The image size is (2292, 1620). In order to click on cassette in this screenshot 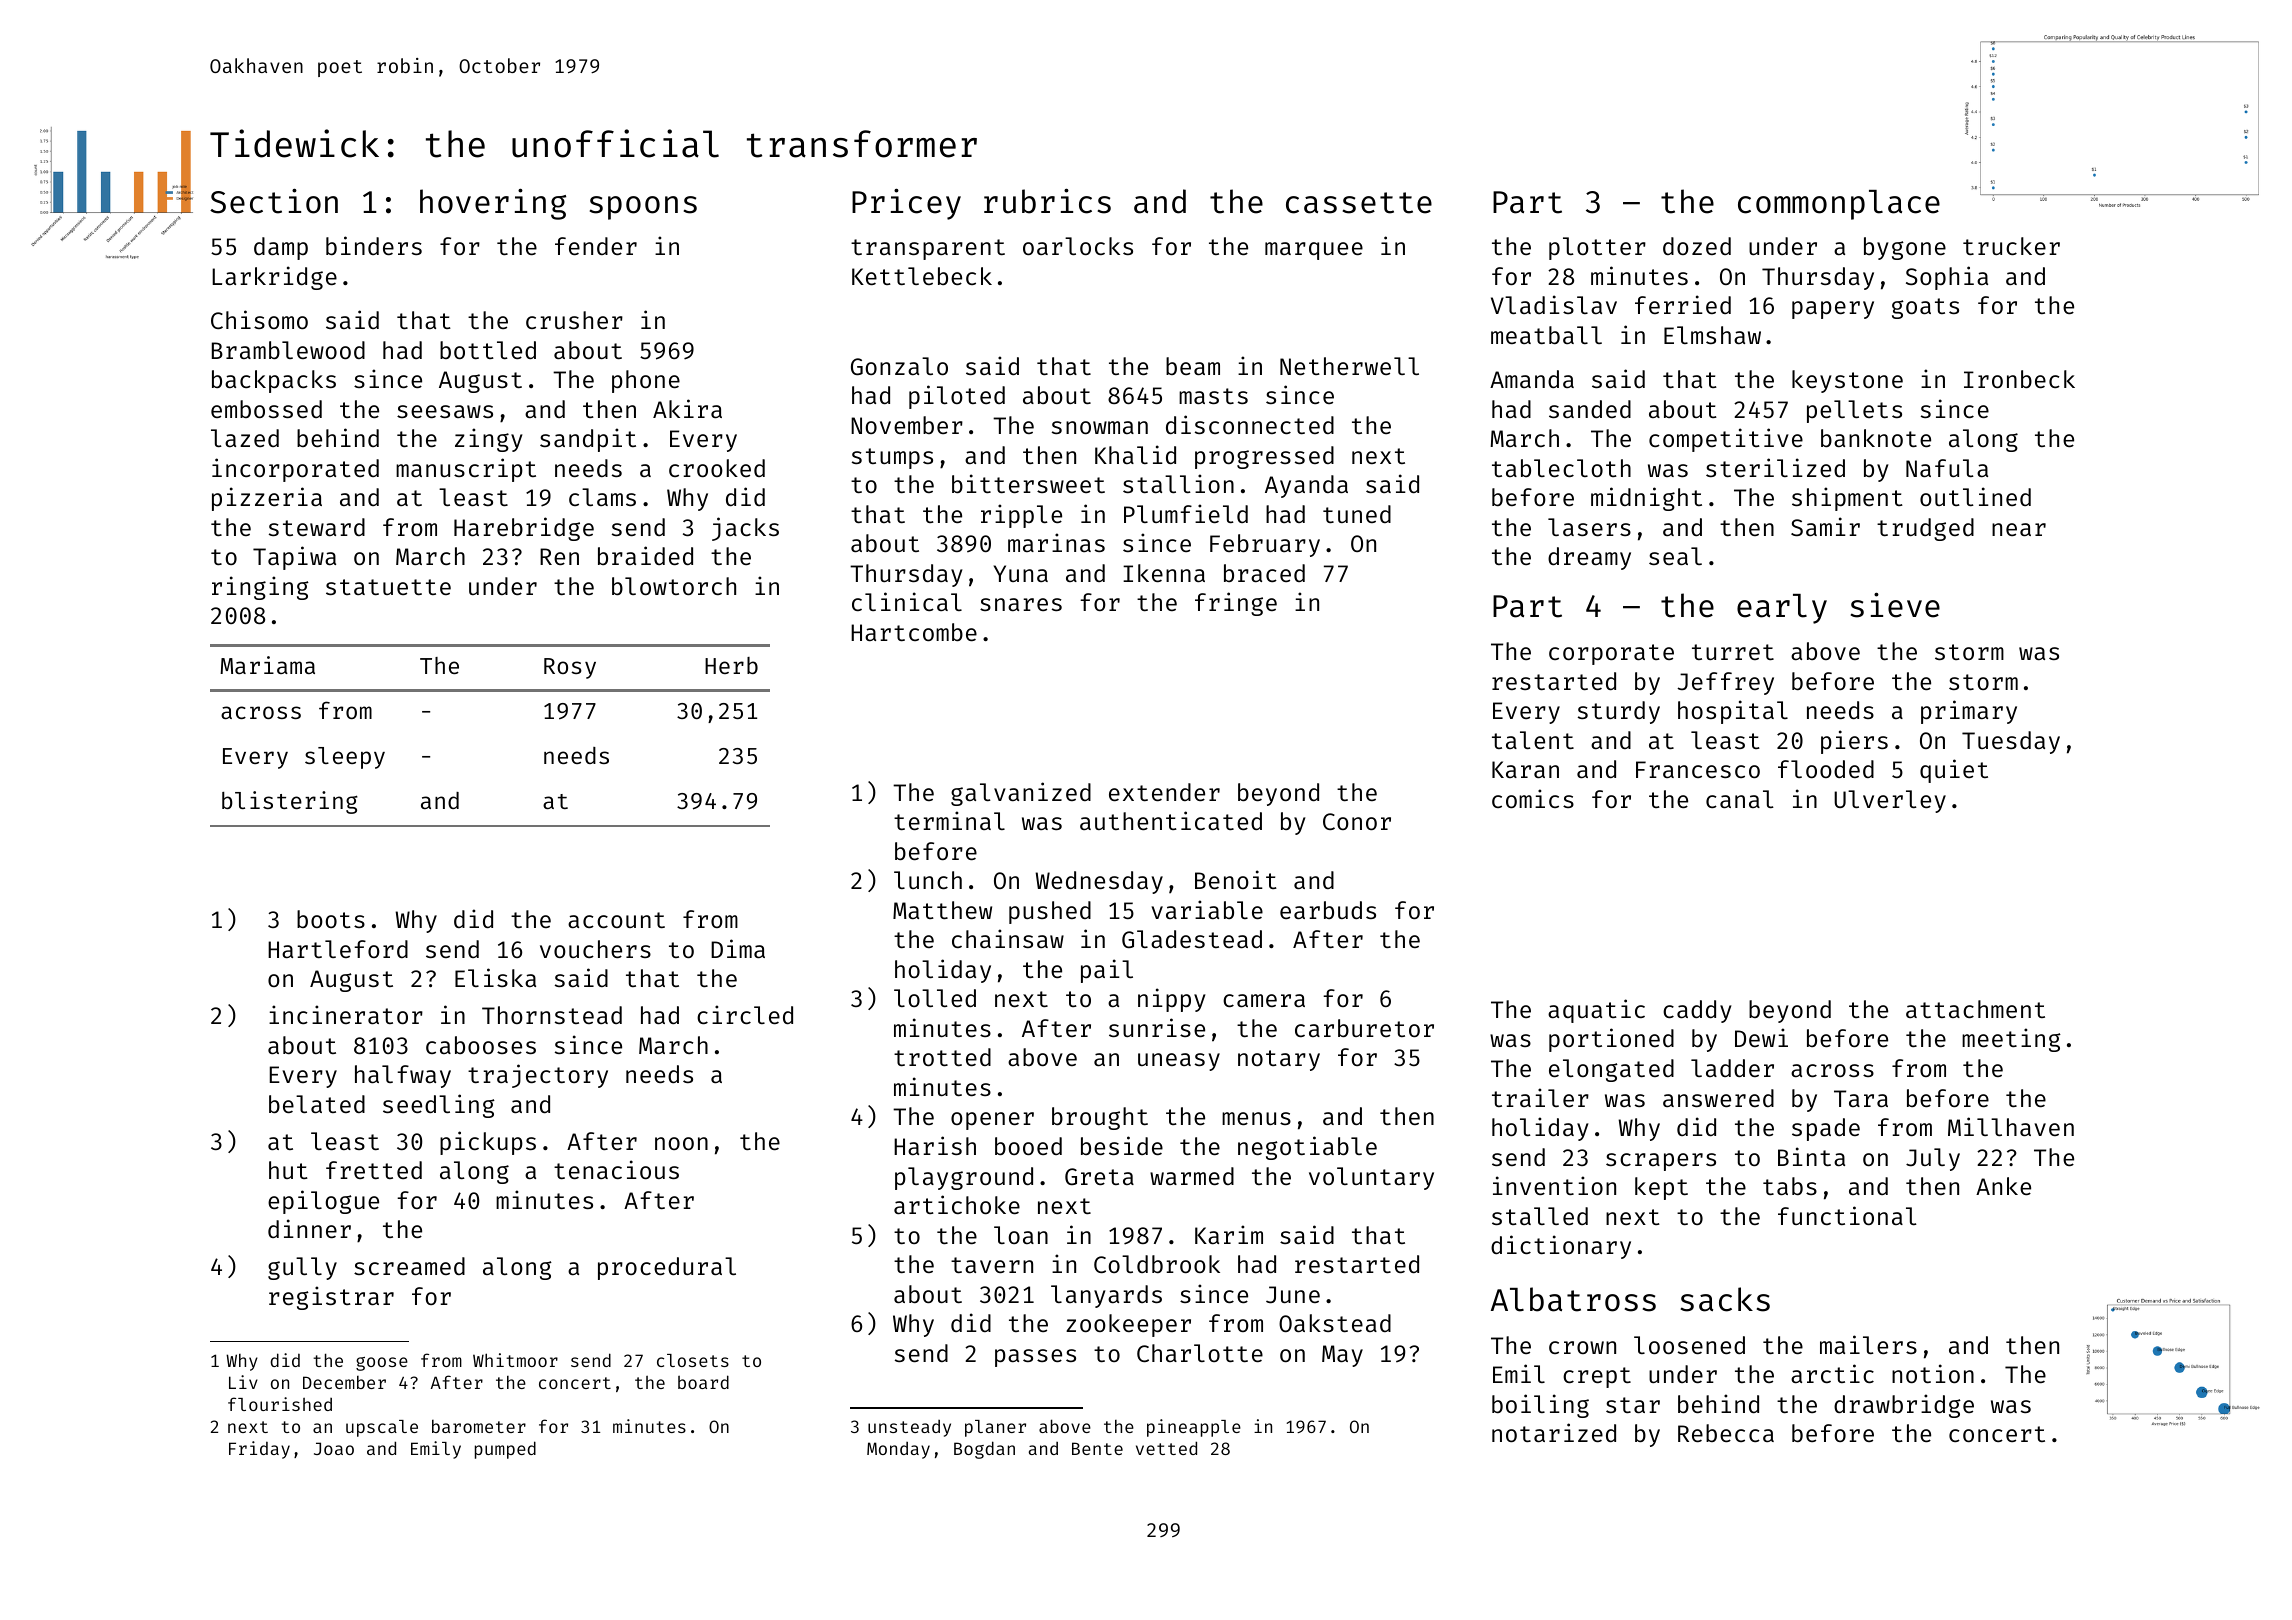, I will do `click(1359, 203)`.
